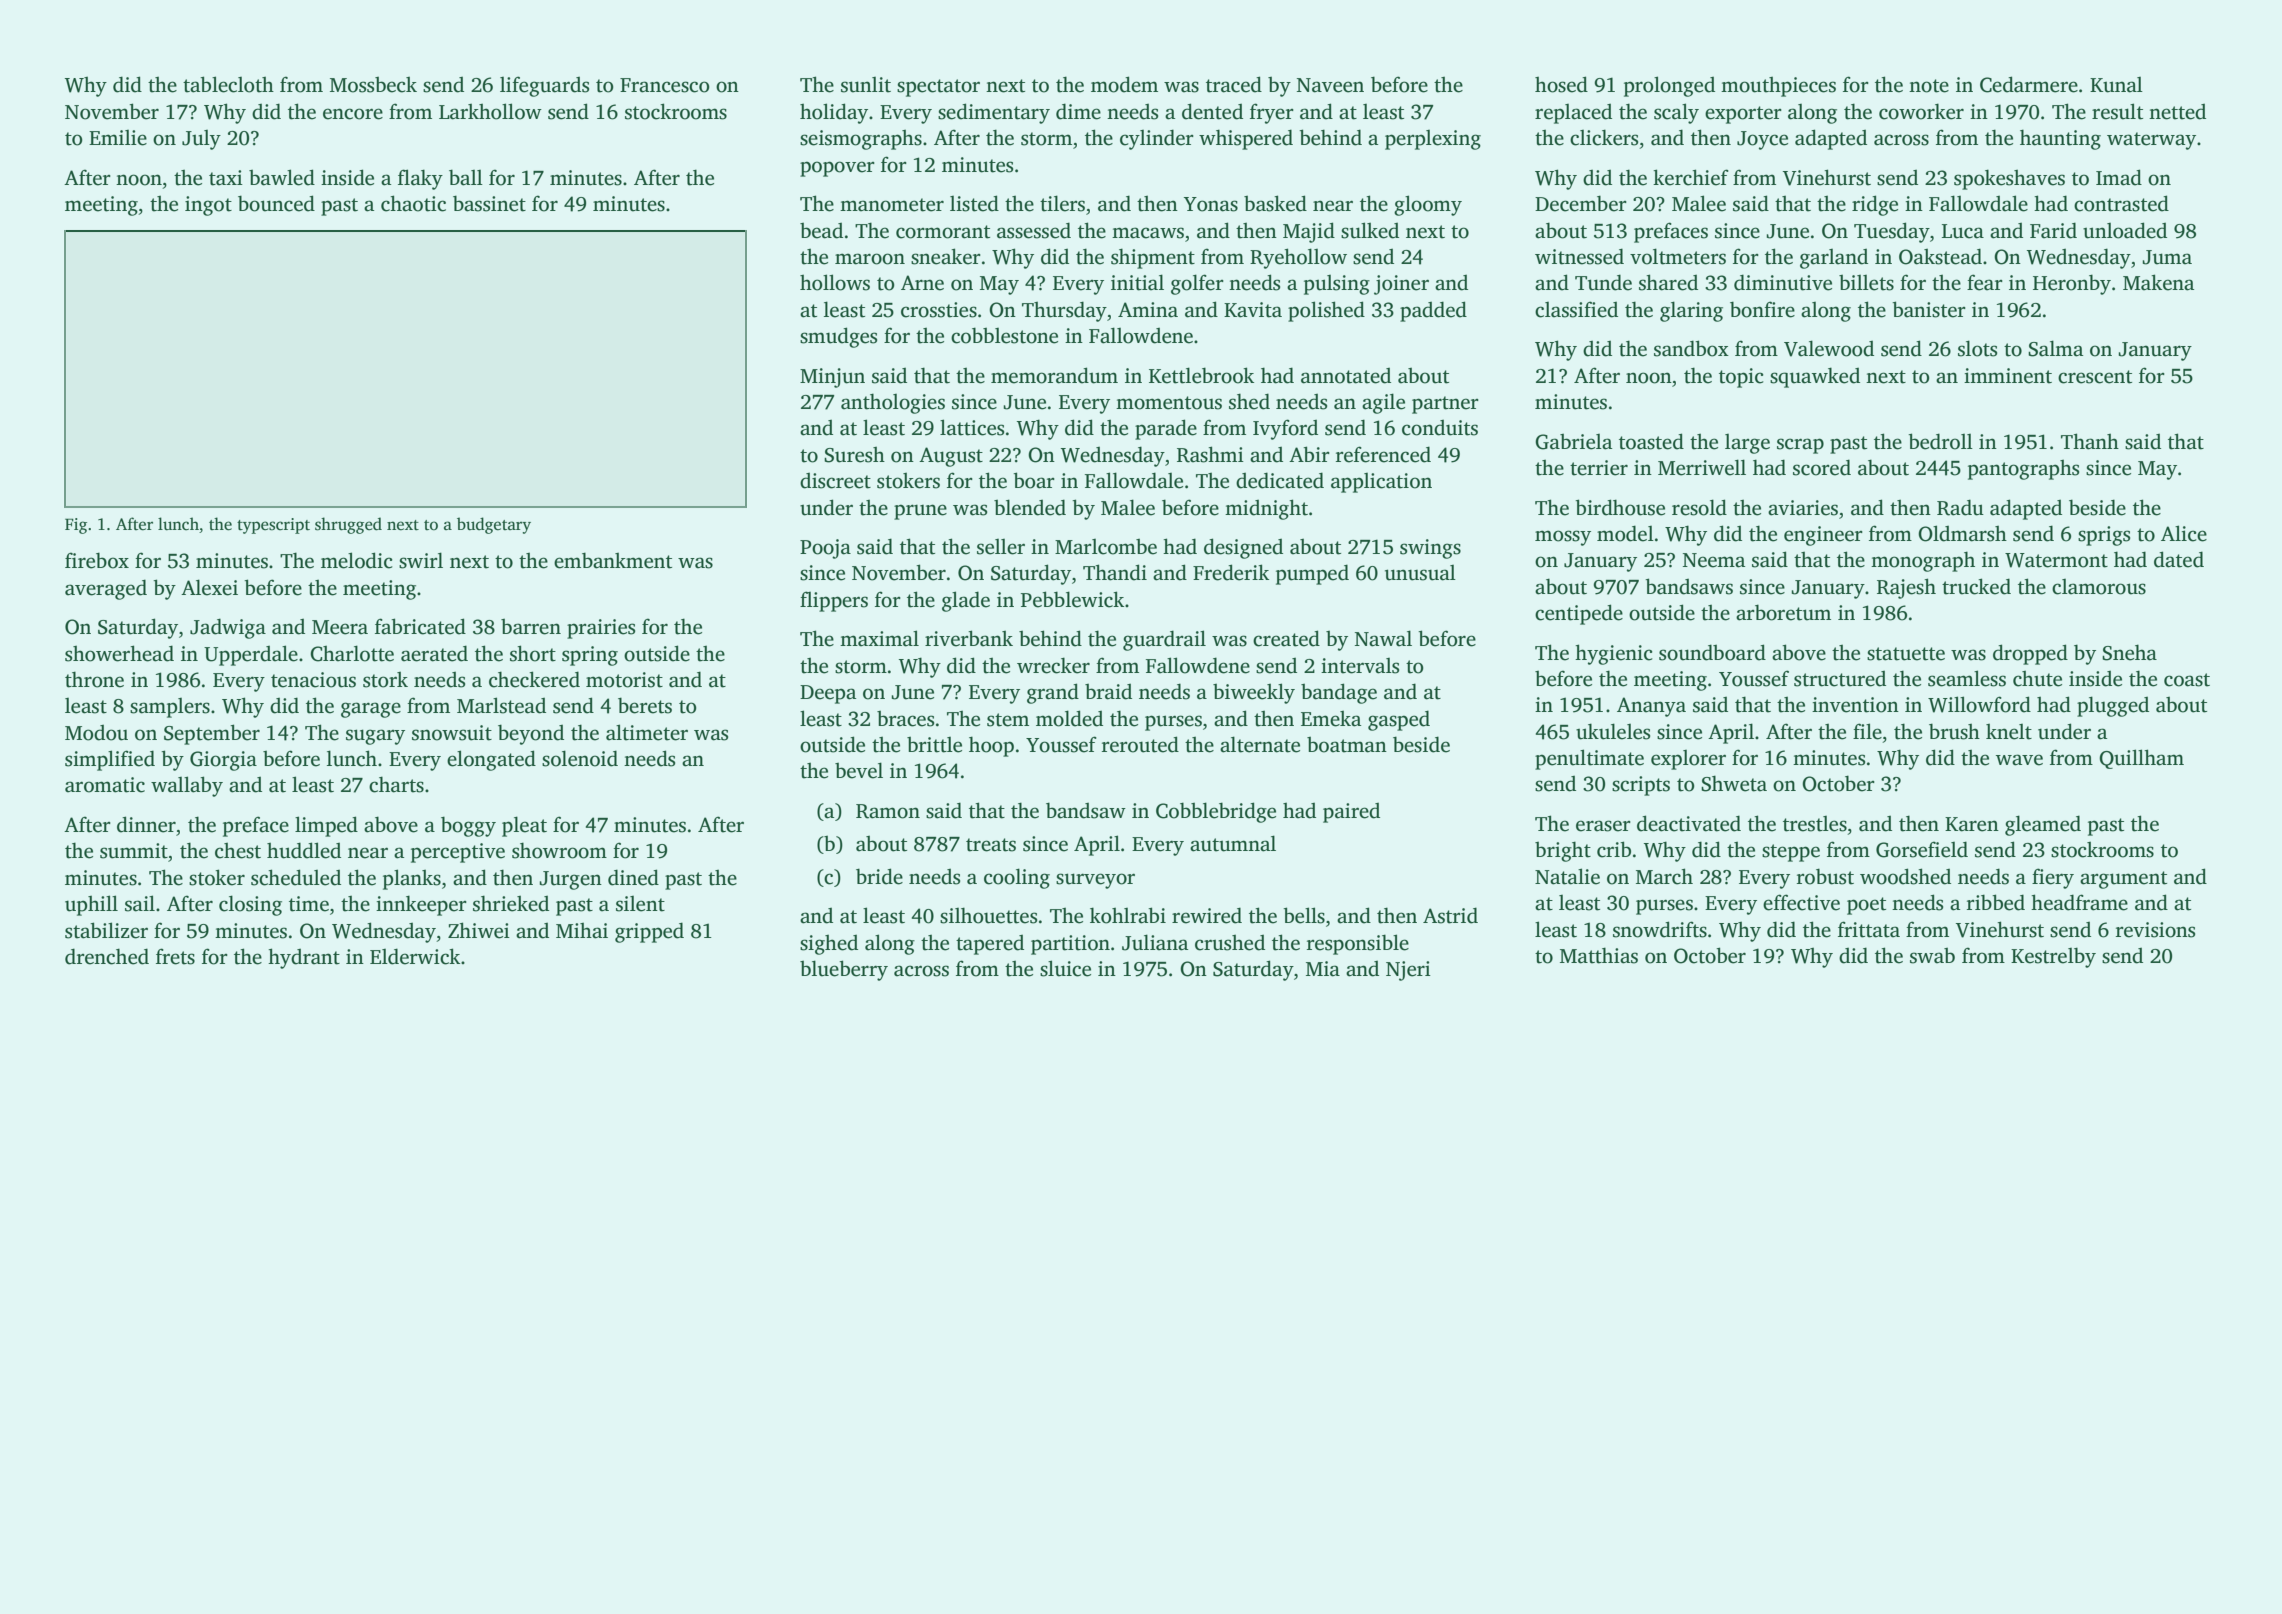 The width and height of the document is (2282, 1614). Describe the element at coordinates (1381, 483) in the document. I see `application` at that location.
